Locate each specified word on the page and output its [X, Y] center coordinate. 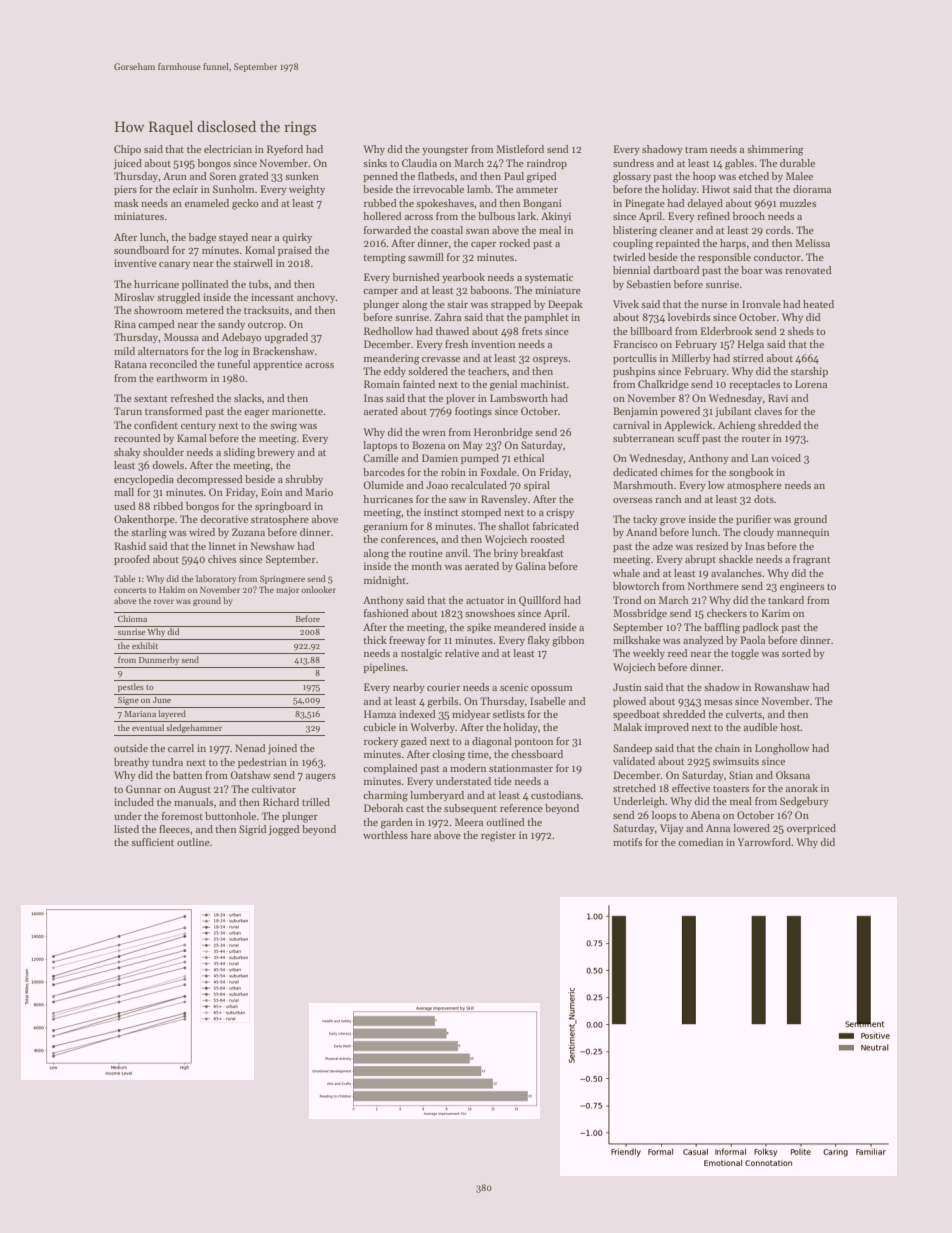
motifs [627, 842]
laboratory [216, 579]
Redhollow [388, 331]
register [498, 836]
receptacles [754, 385]
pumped [480, 459]
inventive [135, 263]
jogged [284, 830]
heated [818, 304]
